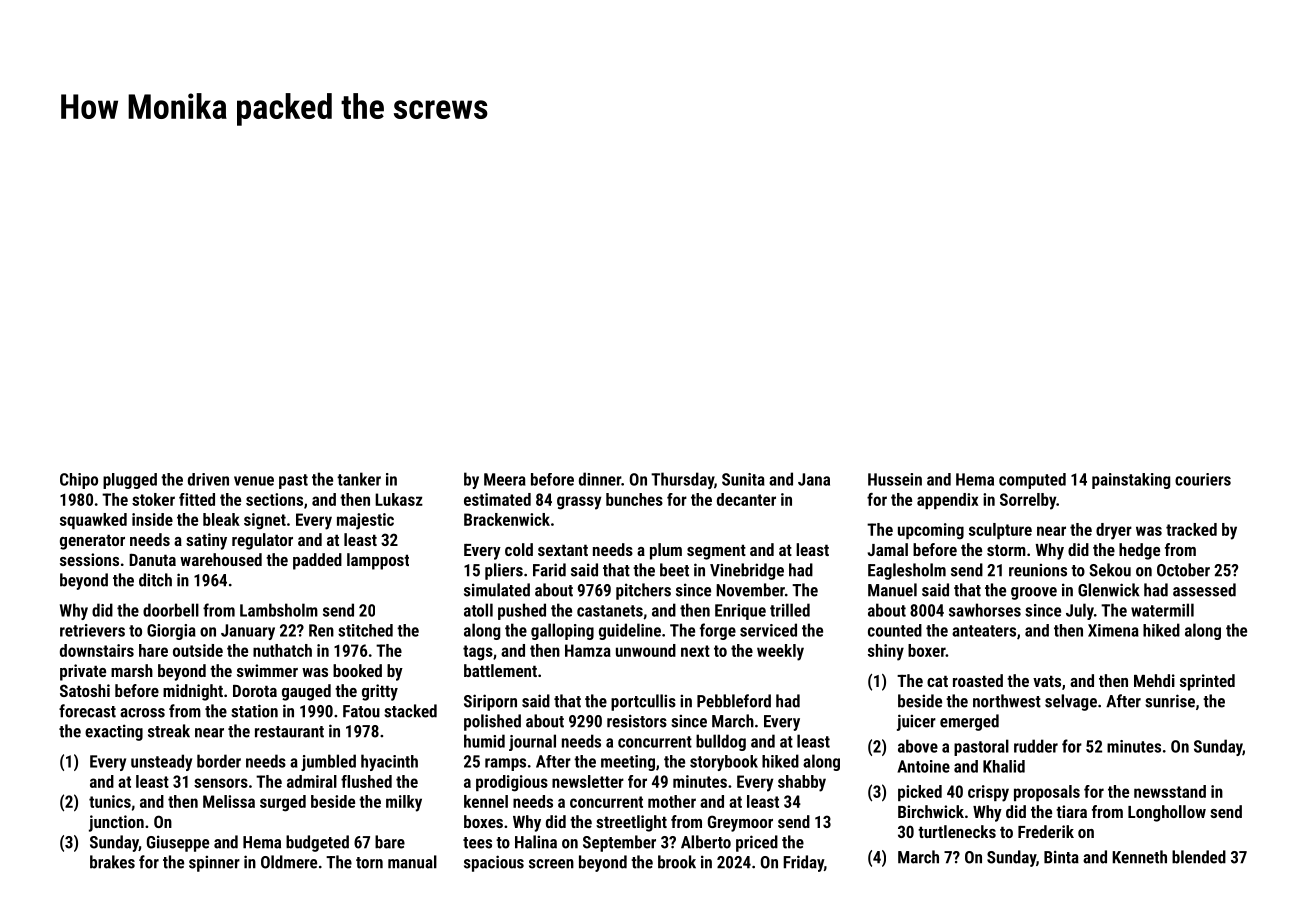 The image size is (1308, 924). I want to click on driven, so click(208, 479).
